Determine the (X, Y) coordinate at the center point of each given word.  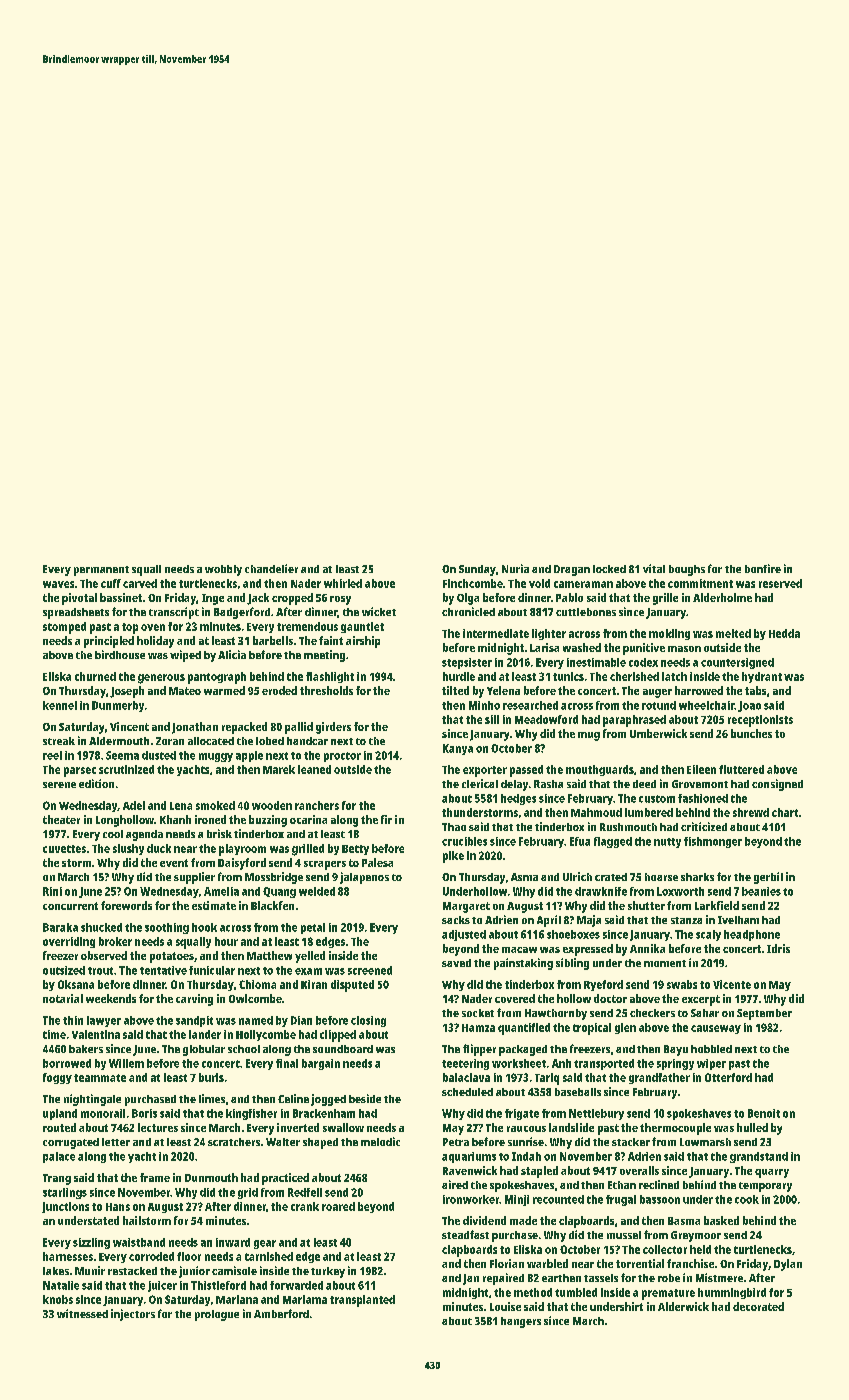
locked (609, 569)
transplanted (362, 1301)
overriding (69, 942)
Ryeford (603, 985)
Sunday (477, 570)
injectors (133, 1315)
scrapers (325, 865)
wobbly (223, 570)
